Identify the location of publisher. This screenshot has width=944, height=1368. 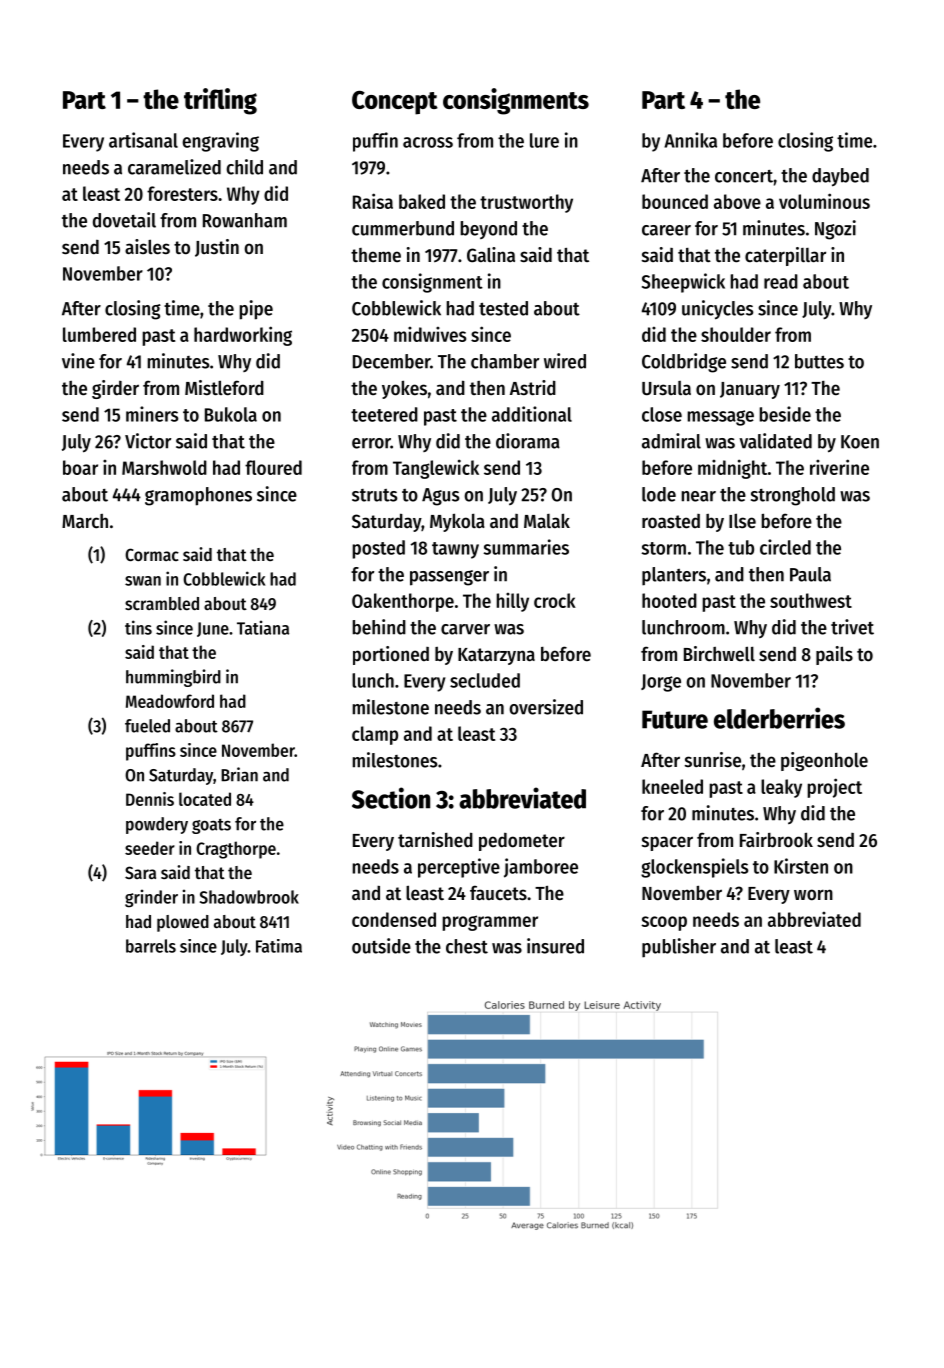
(679, 948).
